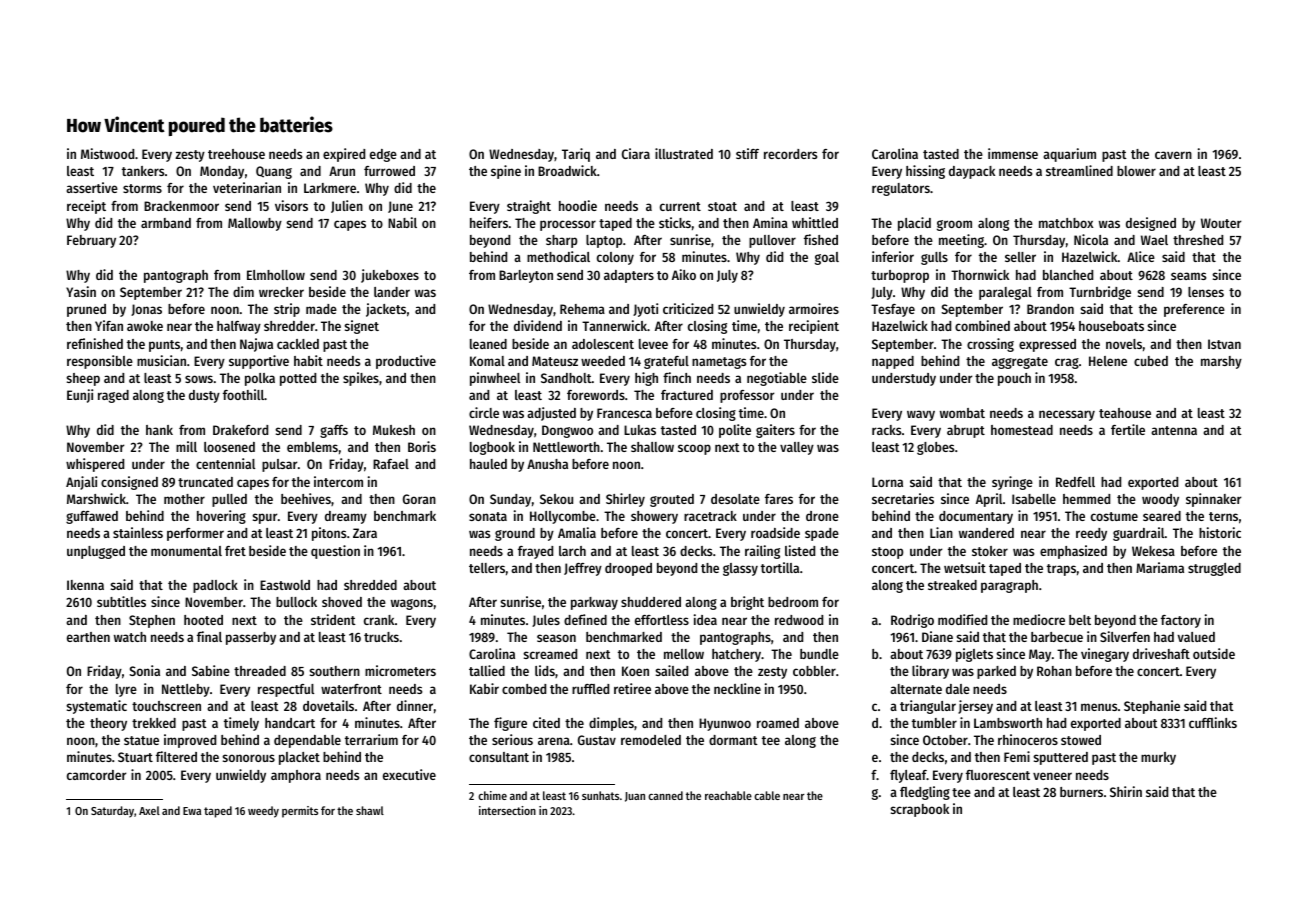 The image size is (1308, 924). I want to click on recorders, so click(790, 154).
